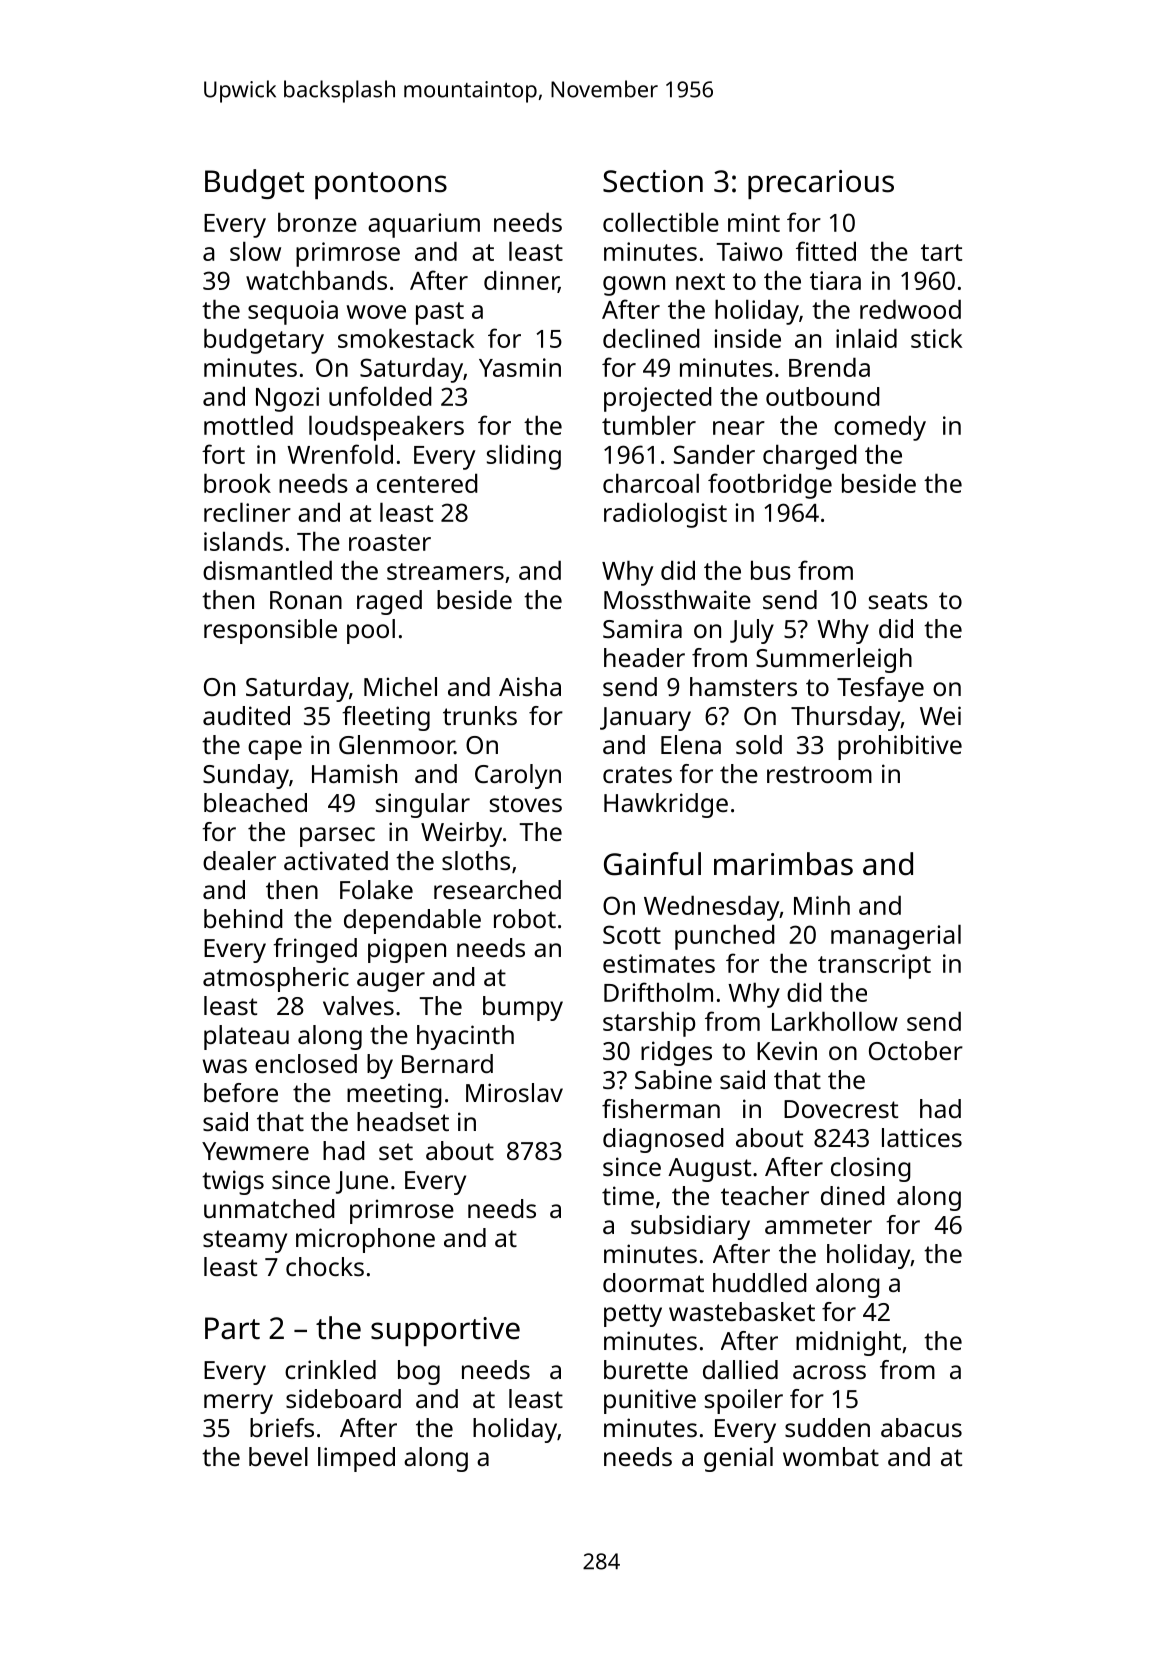 The width and height of the screenshot is (1165, 1654). Describe the element at coordinates (661, 222) in the screenshot. I see `collectible` at that location.
